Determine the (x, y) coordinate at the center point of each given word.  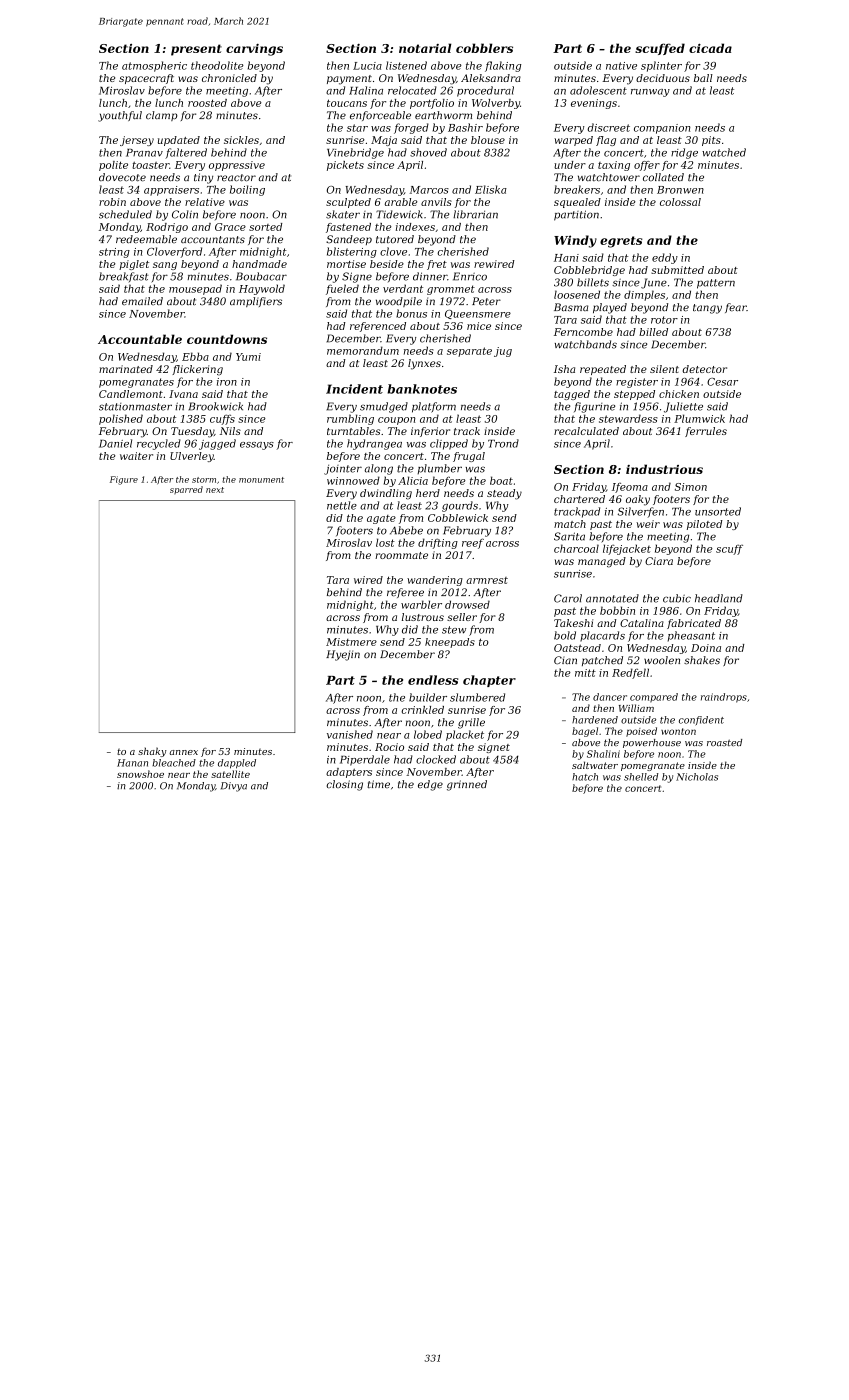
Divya (234, 787)
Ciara (659, 561)
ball (703, 78)
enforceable (380, 116)
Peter (486, 301)
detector (705, 369)
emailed (142, 301)
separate (469, 352)
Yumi (248, 357)
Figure (124, 480)
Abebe (406, 530)
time (378, 784)
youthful (120, 116)
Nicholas (697, 777)
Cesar (722, 382)
